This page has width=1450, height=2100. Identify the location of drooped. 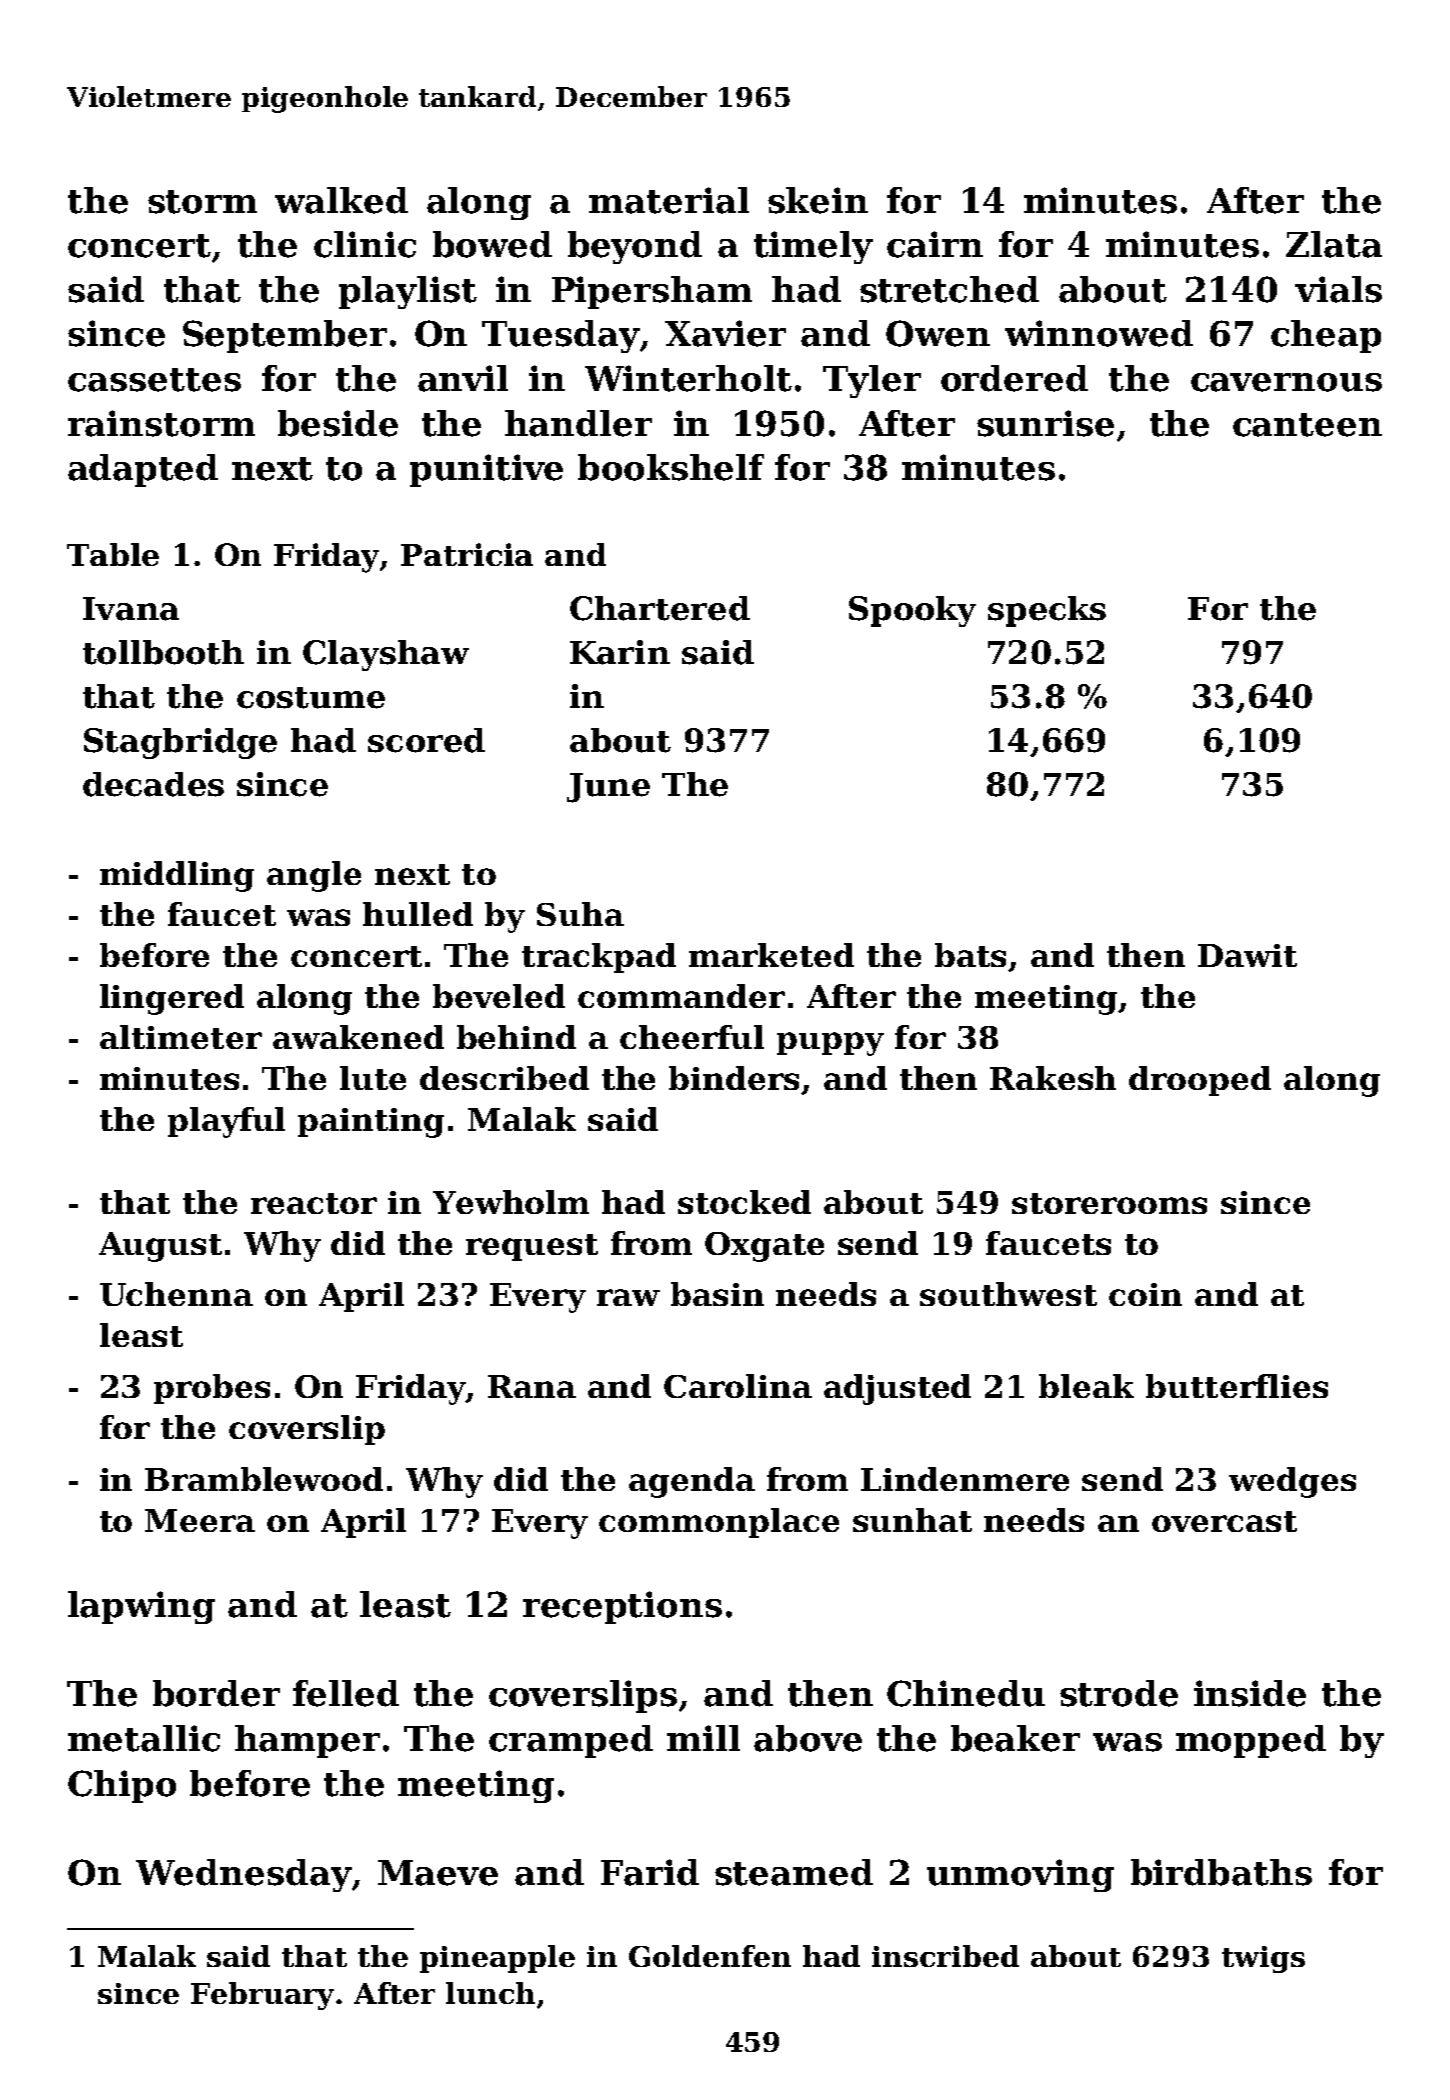
(1200, 1081).
